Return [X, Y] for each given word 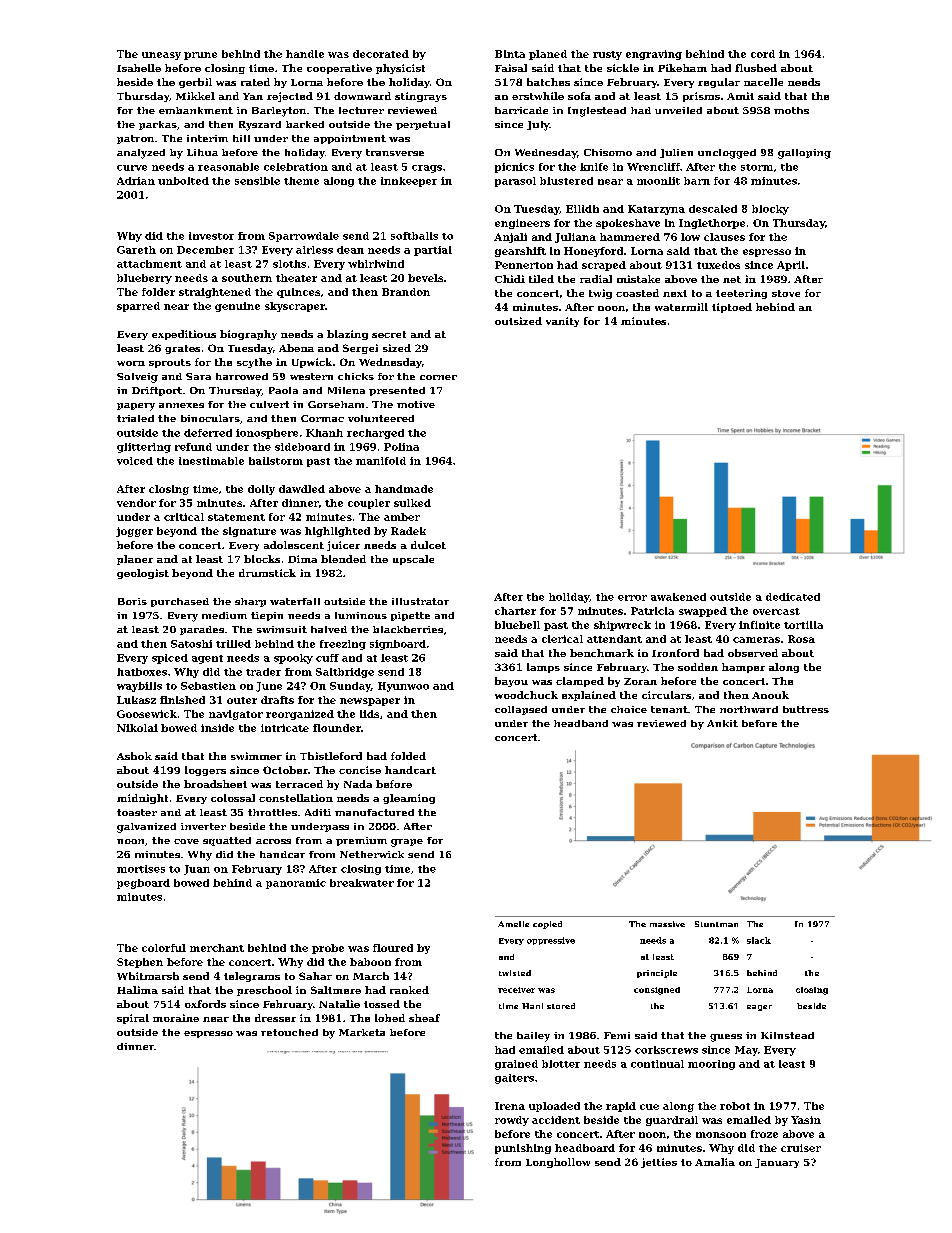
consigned [657, 991]
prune [200, 56]
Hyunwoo [403, 687]
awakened [678, 597]
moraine [176, 1018]
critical [184, 517]
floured [393, 948]
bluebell [517, 625]
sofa [579, 96]
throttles [272, 812]
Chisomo [608, 152]
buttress [806, 709]
